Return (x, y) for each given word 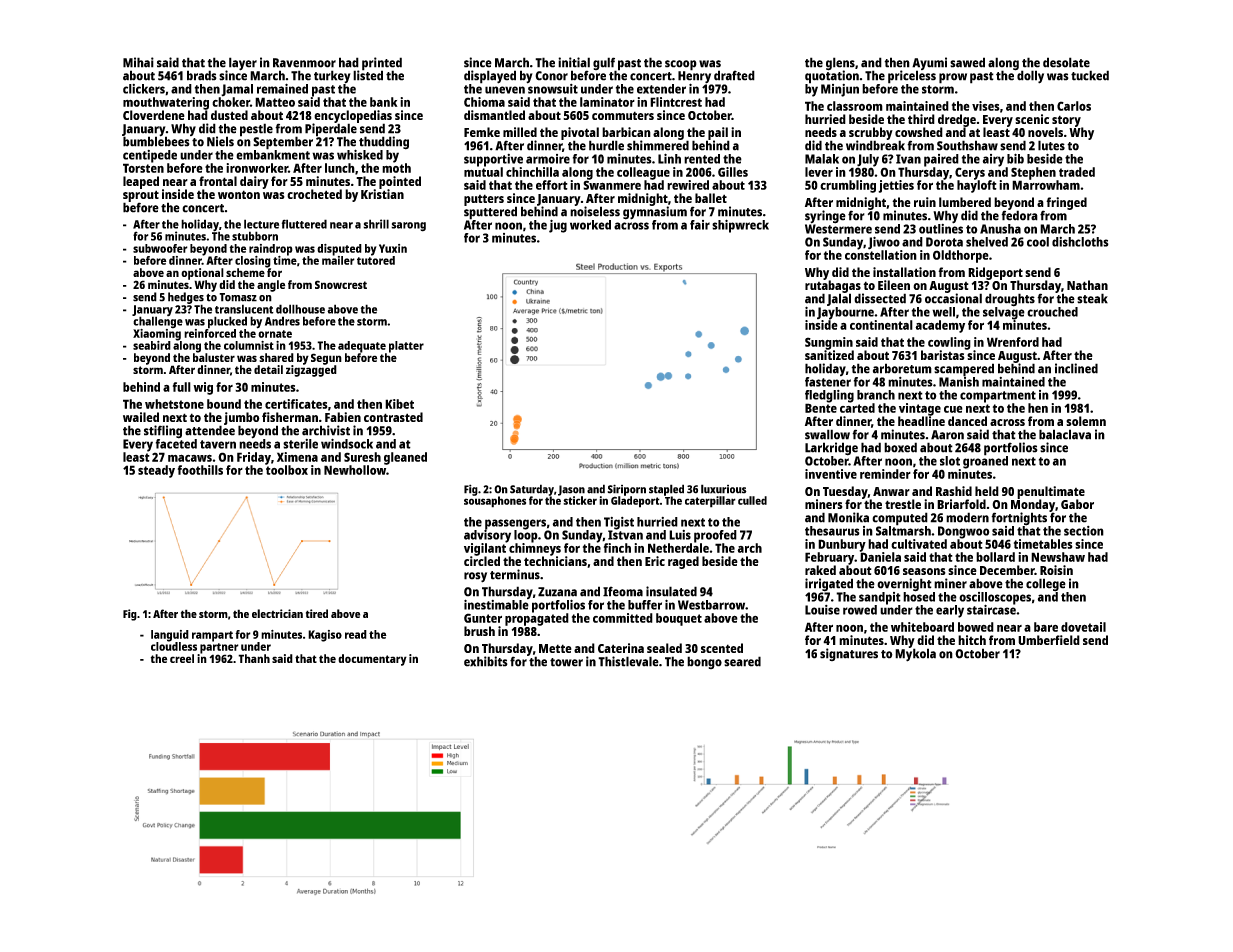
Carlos (1074, 106)
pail (718, 133)
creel (182, 658)
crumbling (848, 186)
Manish (959, 381)
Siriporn (626, 490)
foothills (200, 470)
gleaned (405, 458)
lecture (261, 224)
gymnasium (655, 213)
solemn (1086, 421)
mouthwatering (166, 103)
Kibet (399, 404)
